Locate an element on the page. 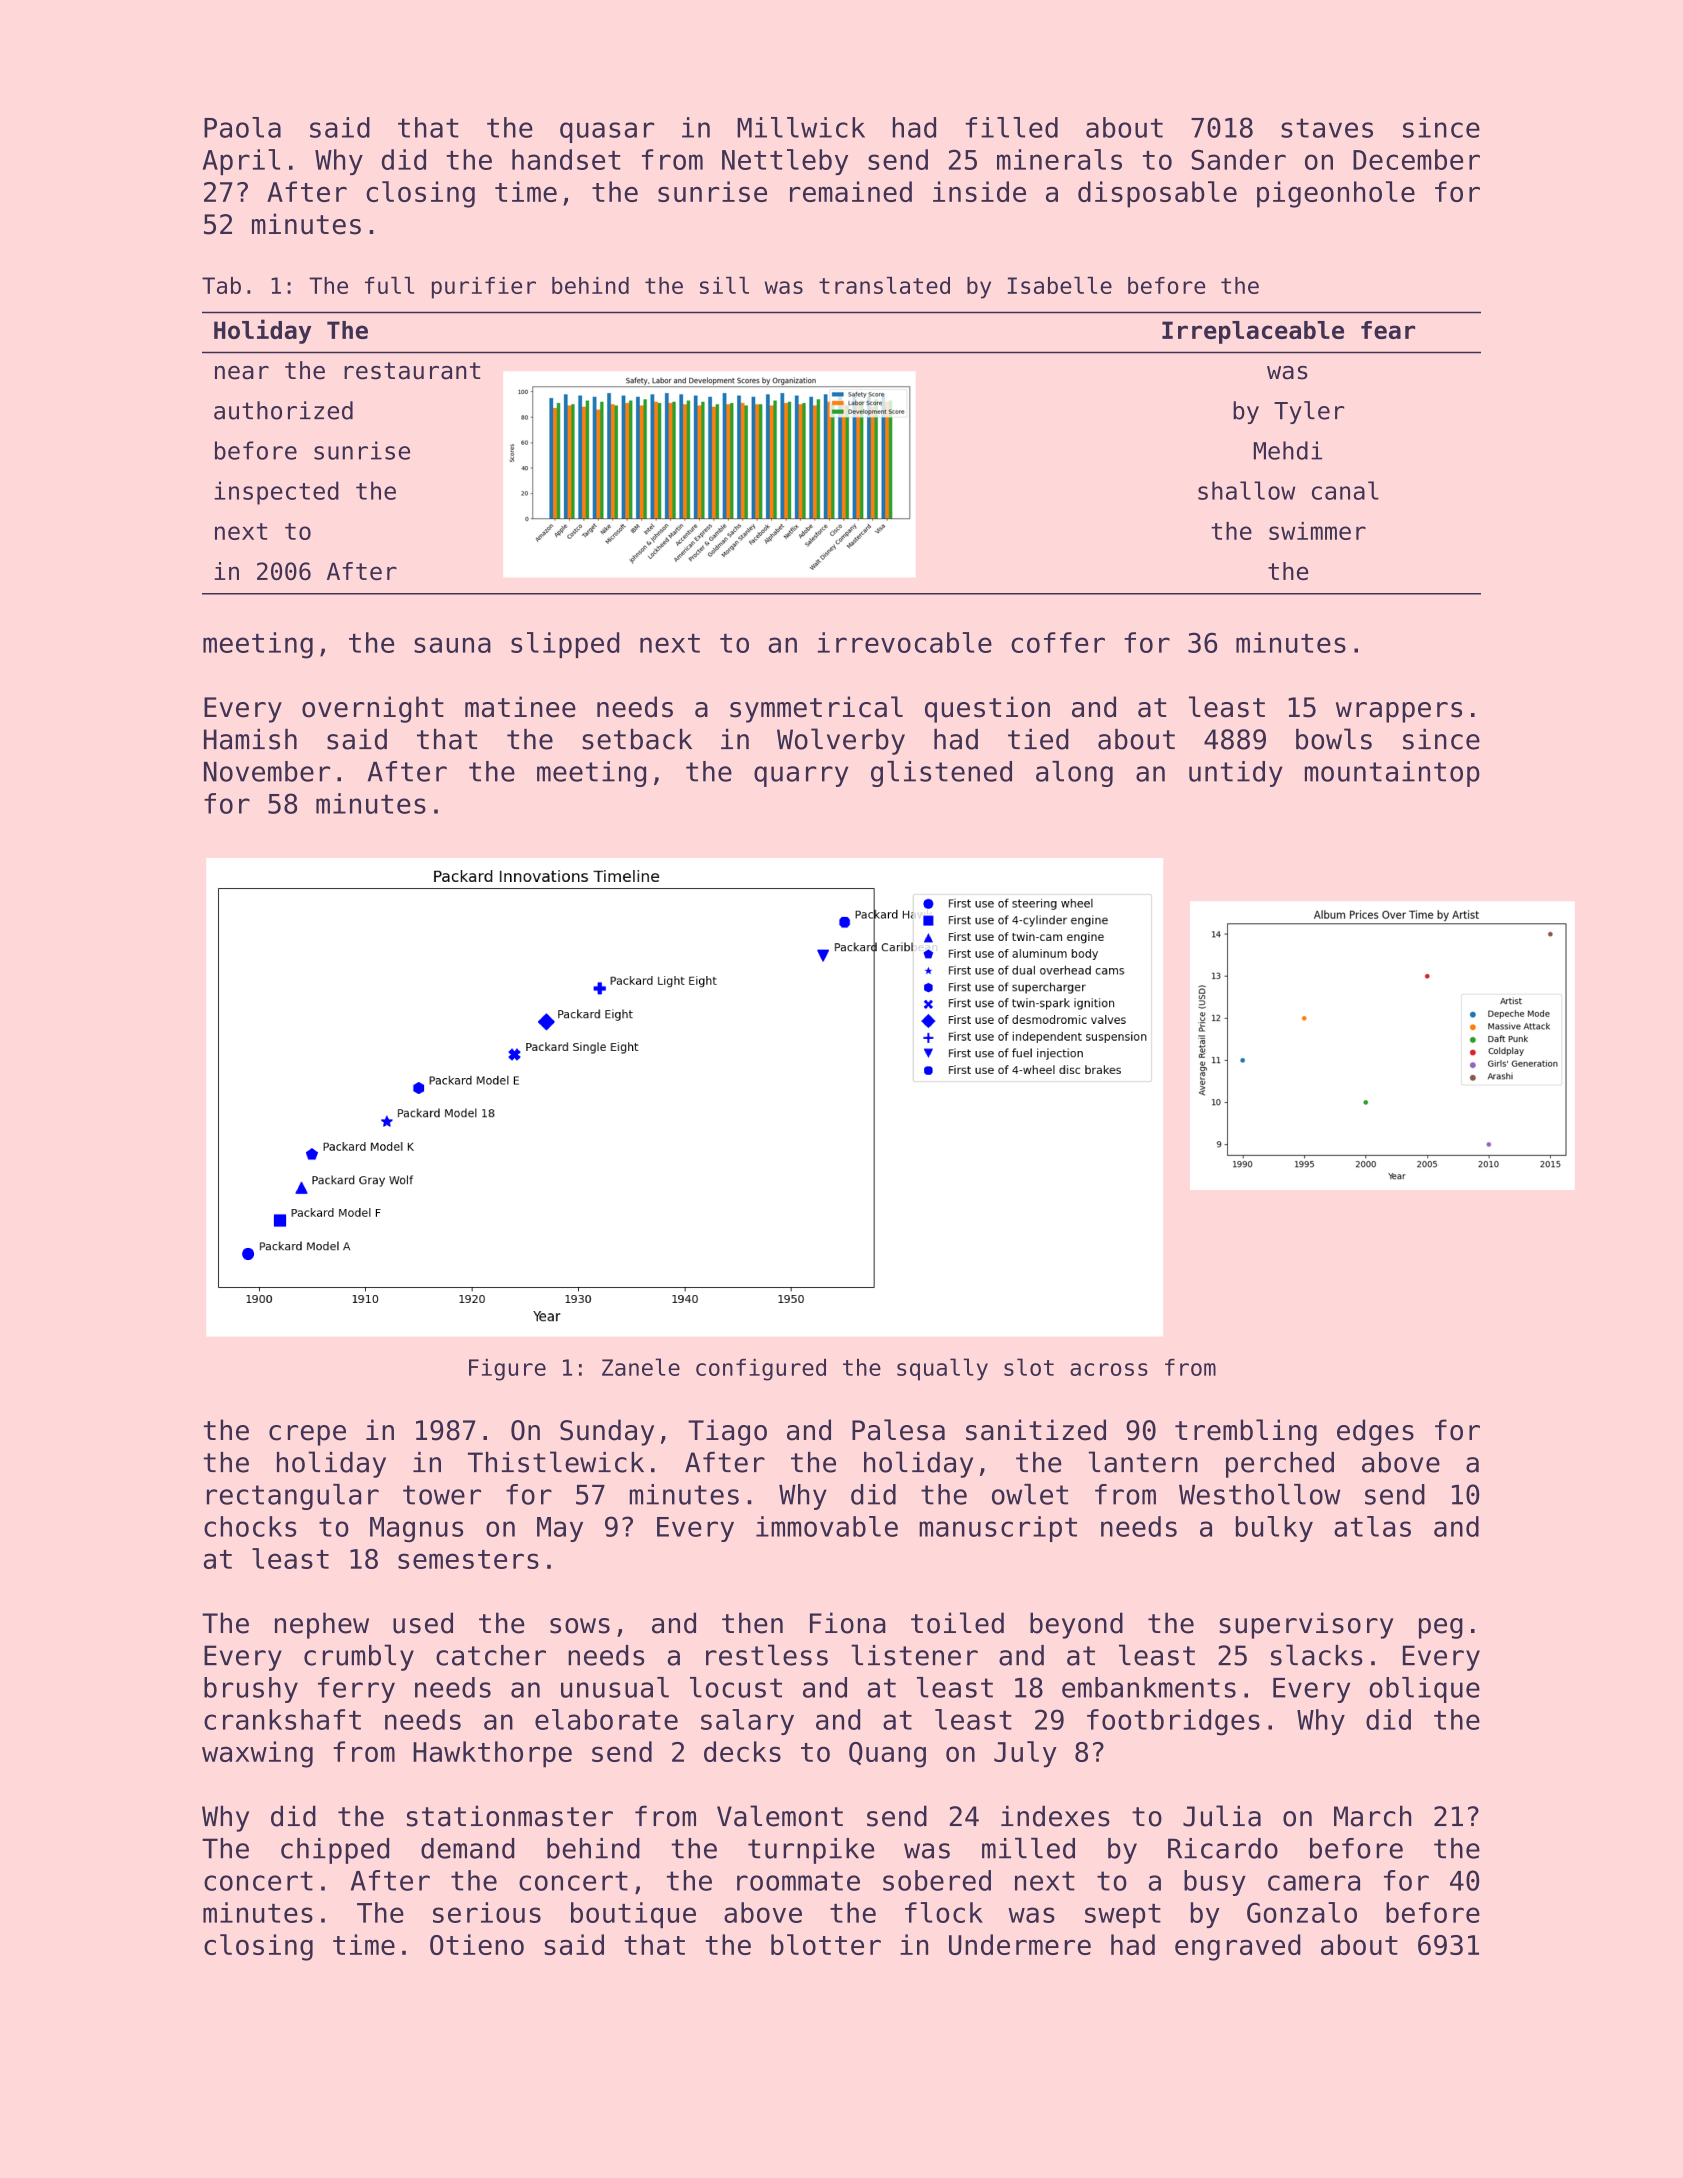  boutique is located at coordinates (633, 1915).
